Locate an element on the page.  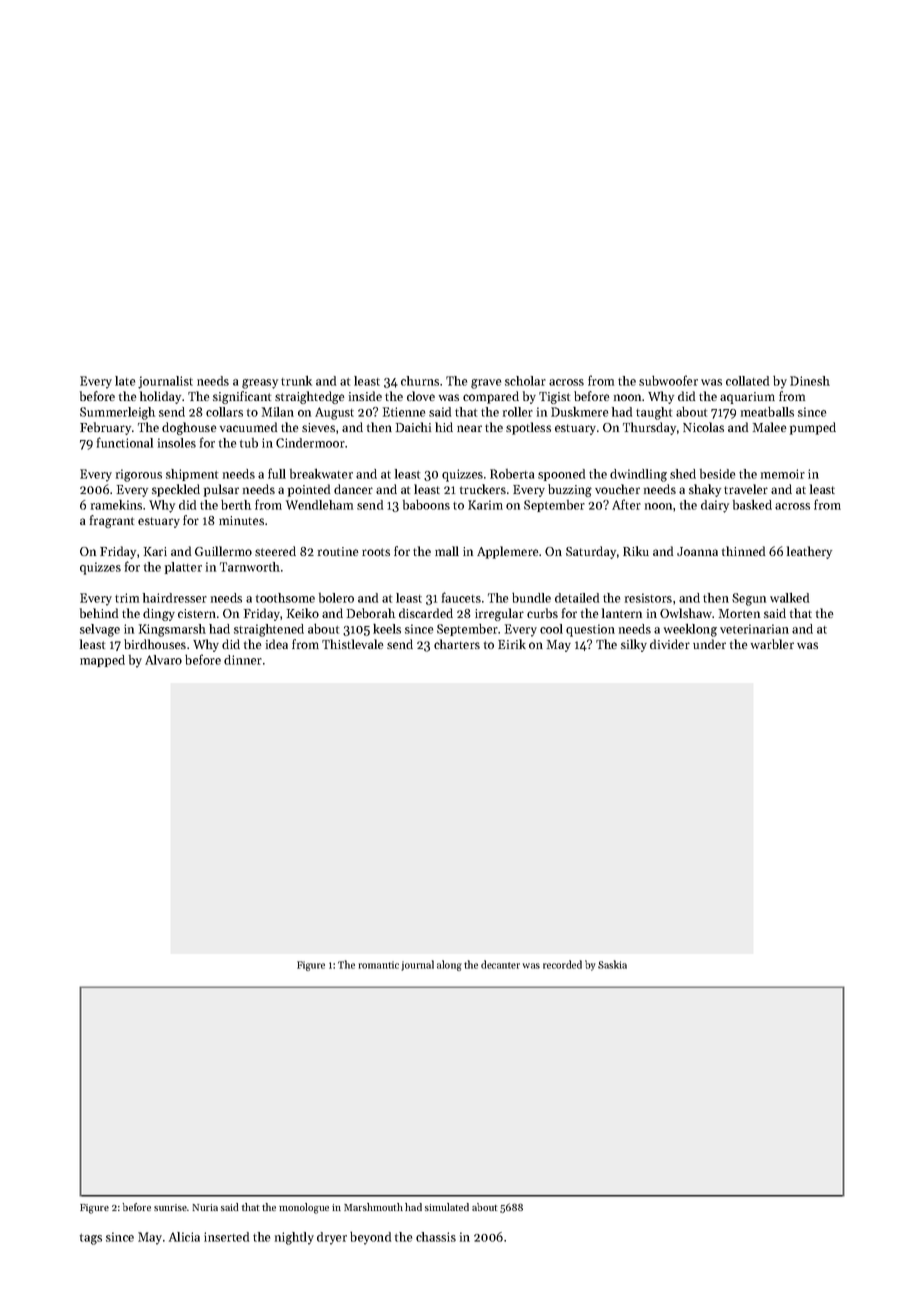
toothsome is located at coordinates (285, 598).
